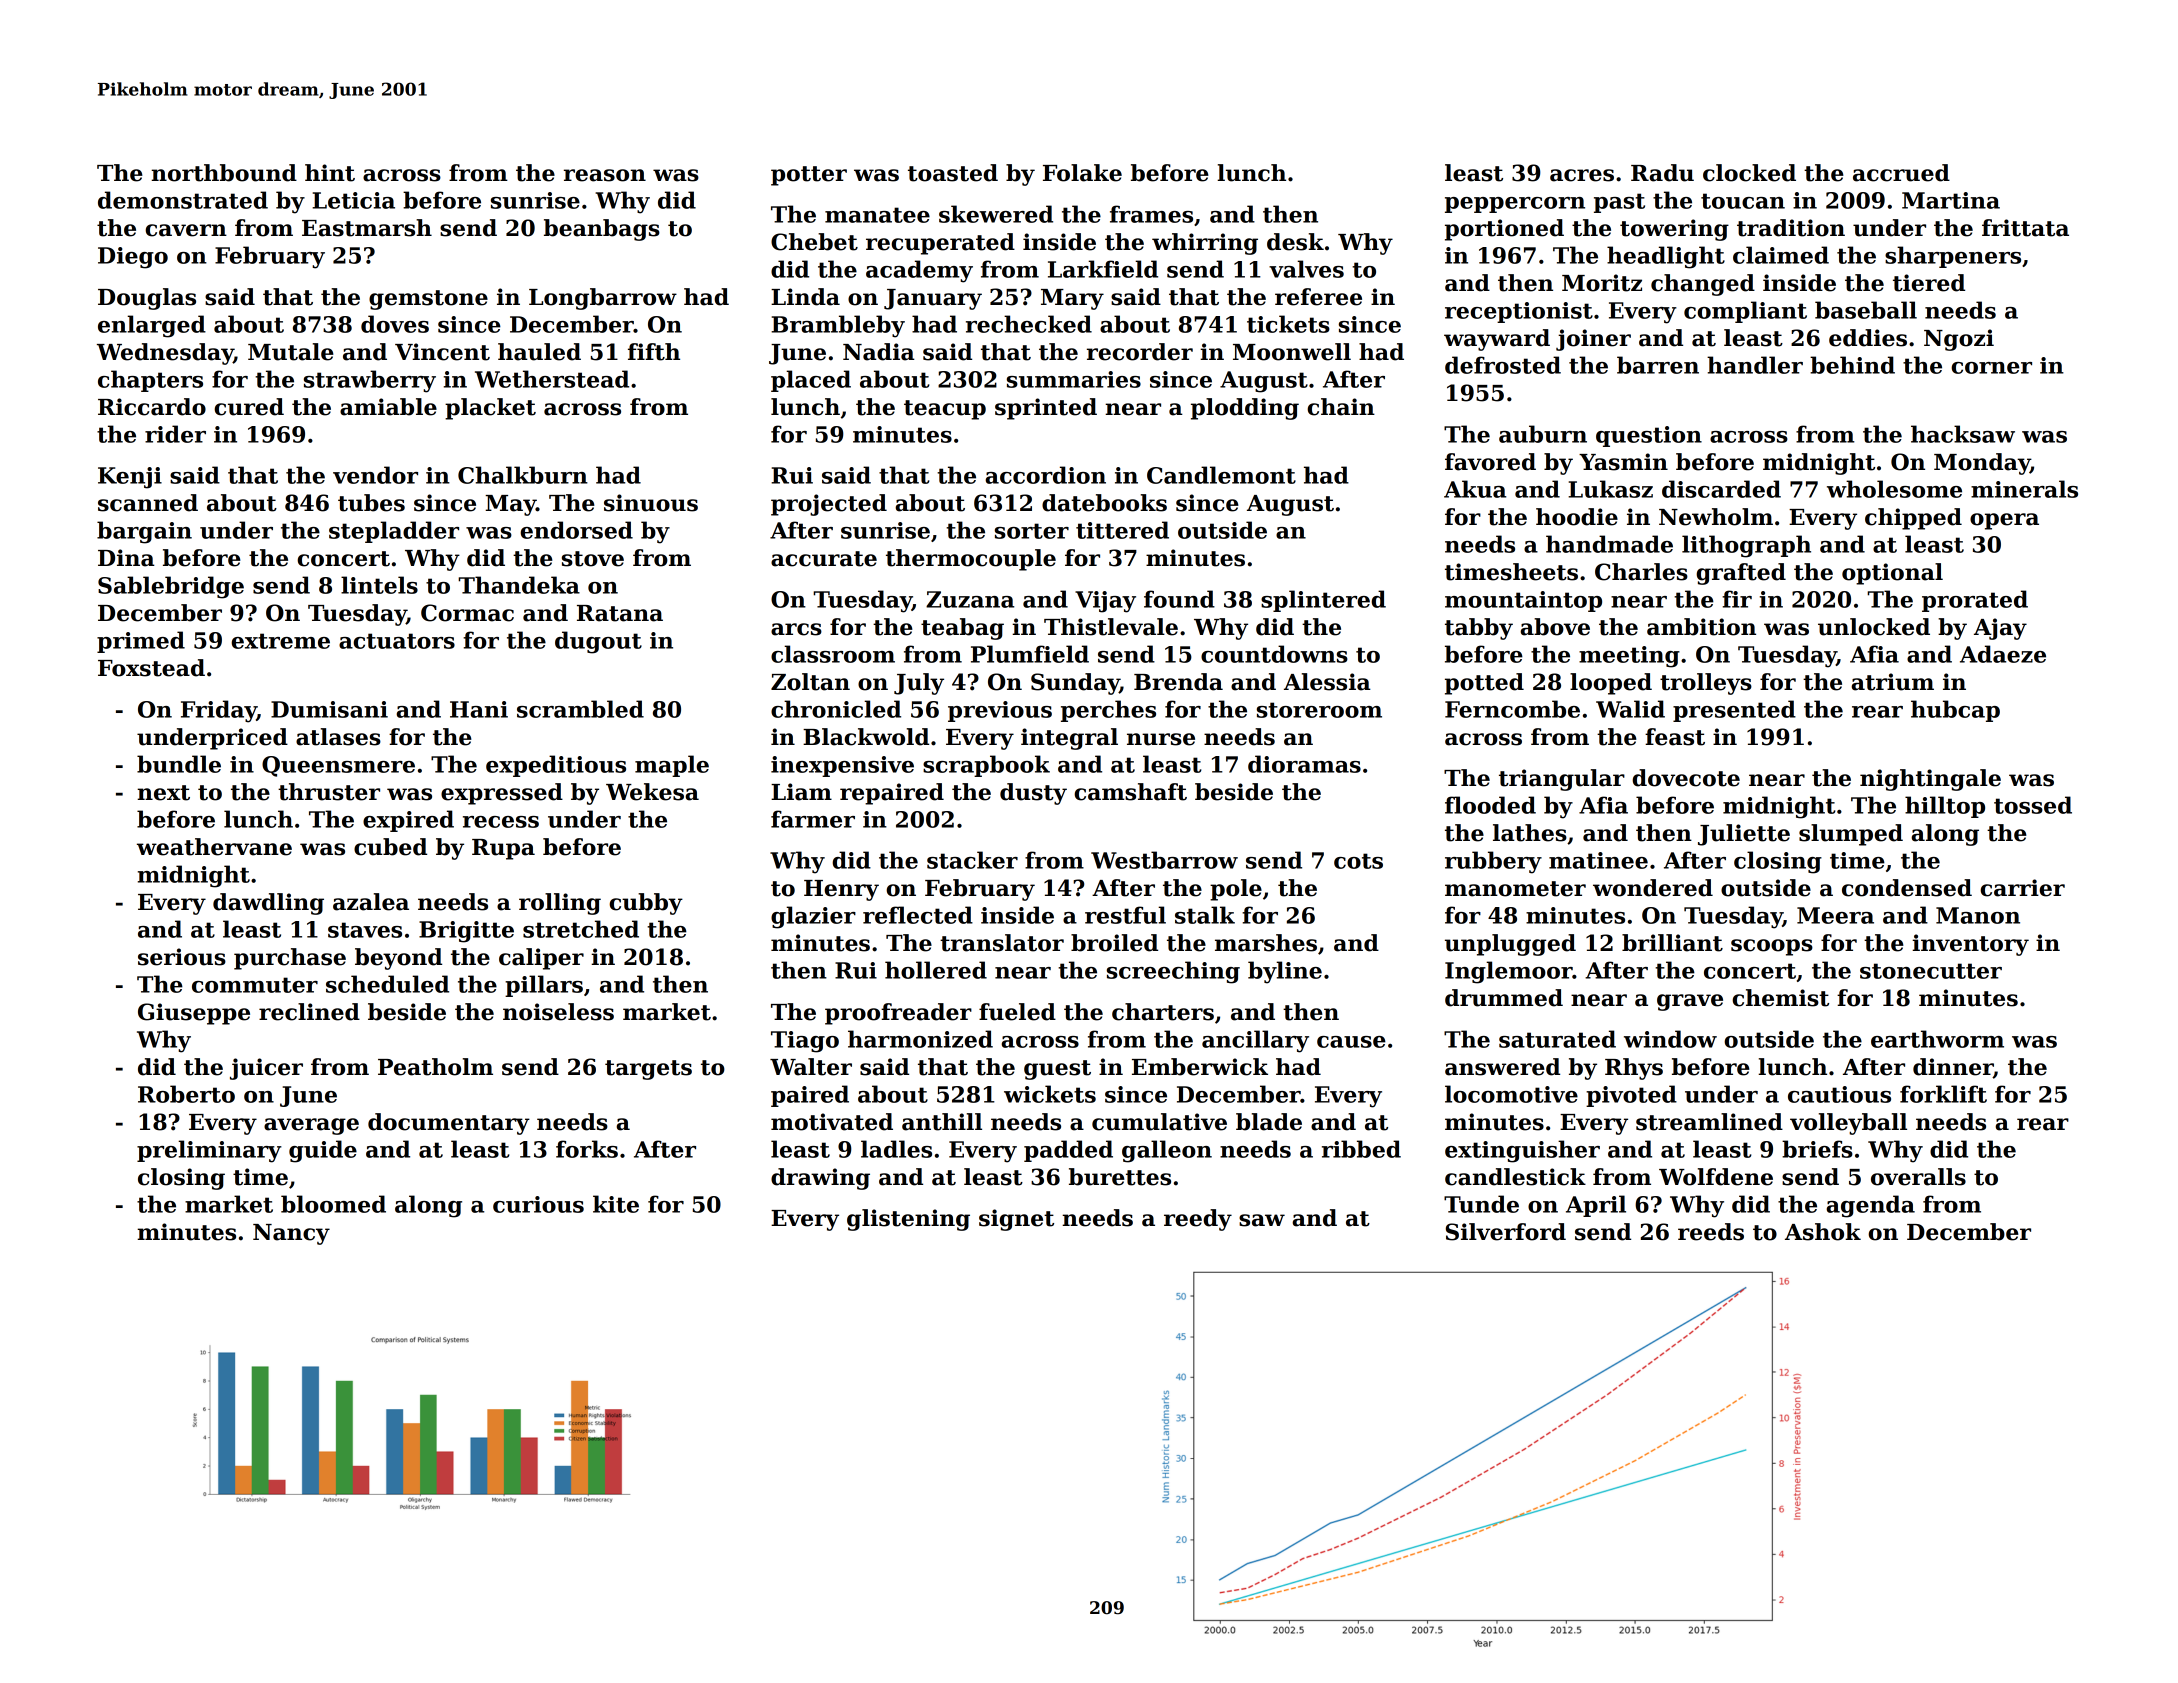 The width and height of the screenshot is (2178, 1683). Describe the element at coordinates (1975, 601) in the screenshot. I see `prorated` at that location.
